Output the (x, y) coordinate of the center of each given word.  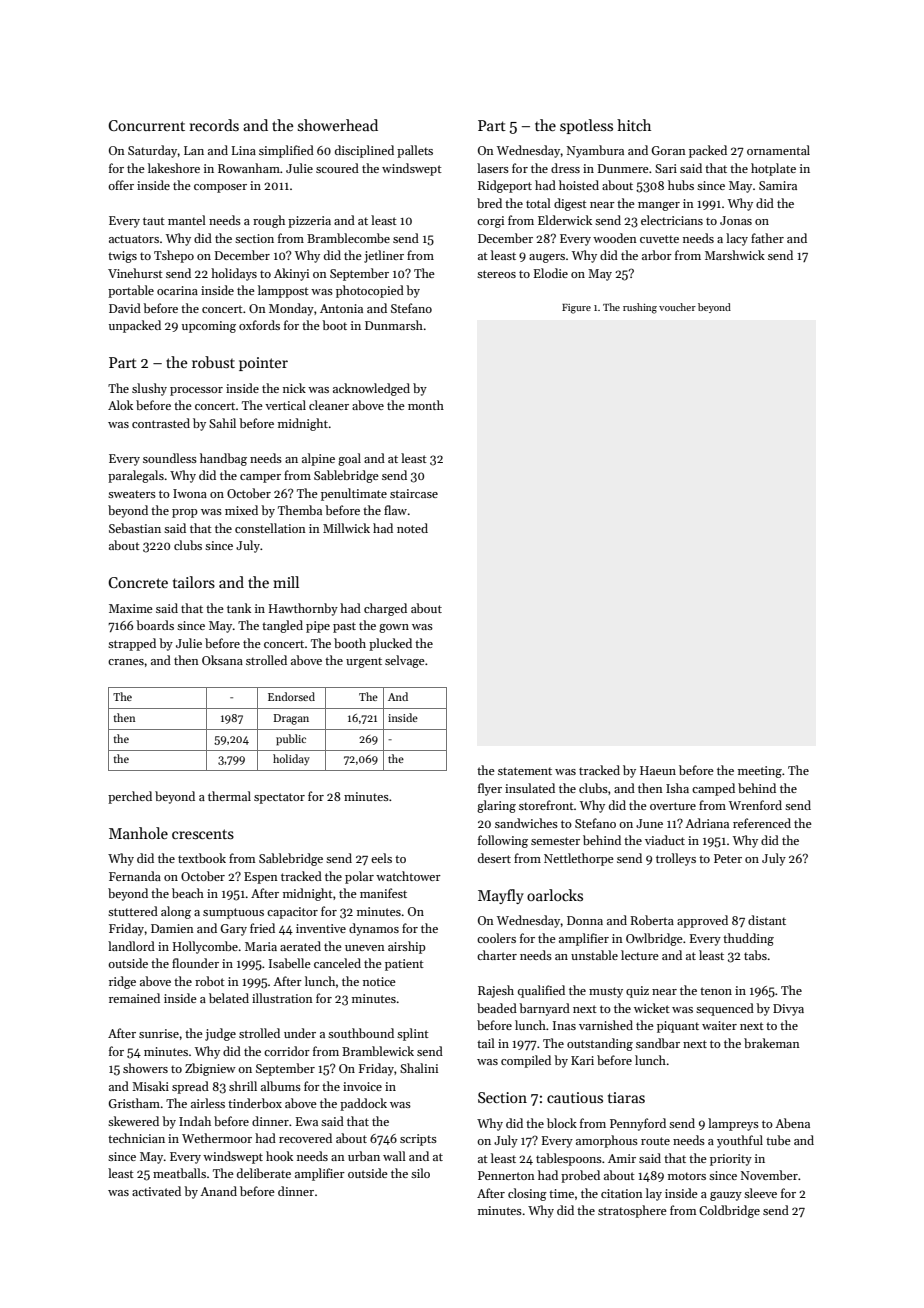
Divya (788, 1010)
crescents (203, 834)
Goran (669, 150)
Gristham (134, 1103)
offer (121, 185)
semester (555, 841)
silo (420, 1173)
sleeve (760, 1193)
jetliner (384, 256)
